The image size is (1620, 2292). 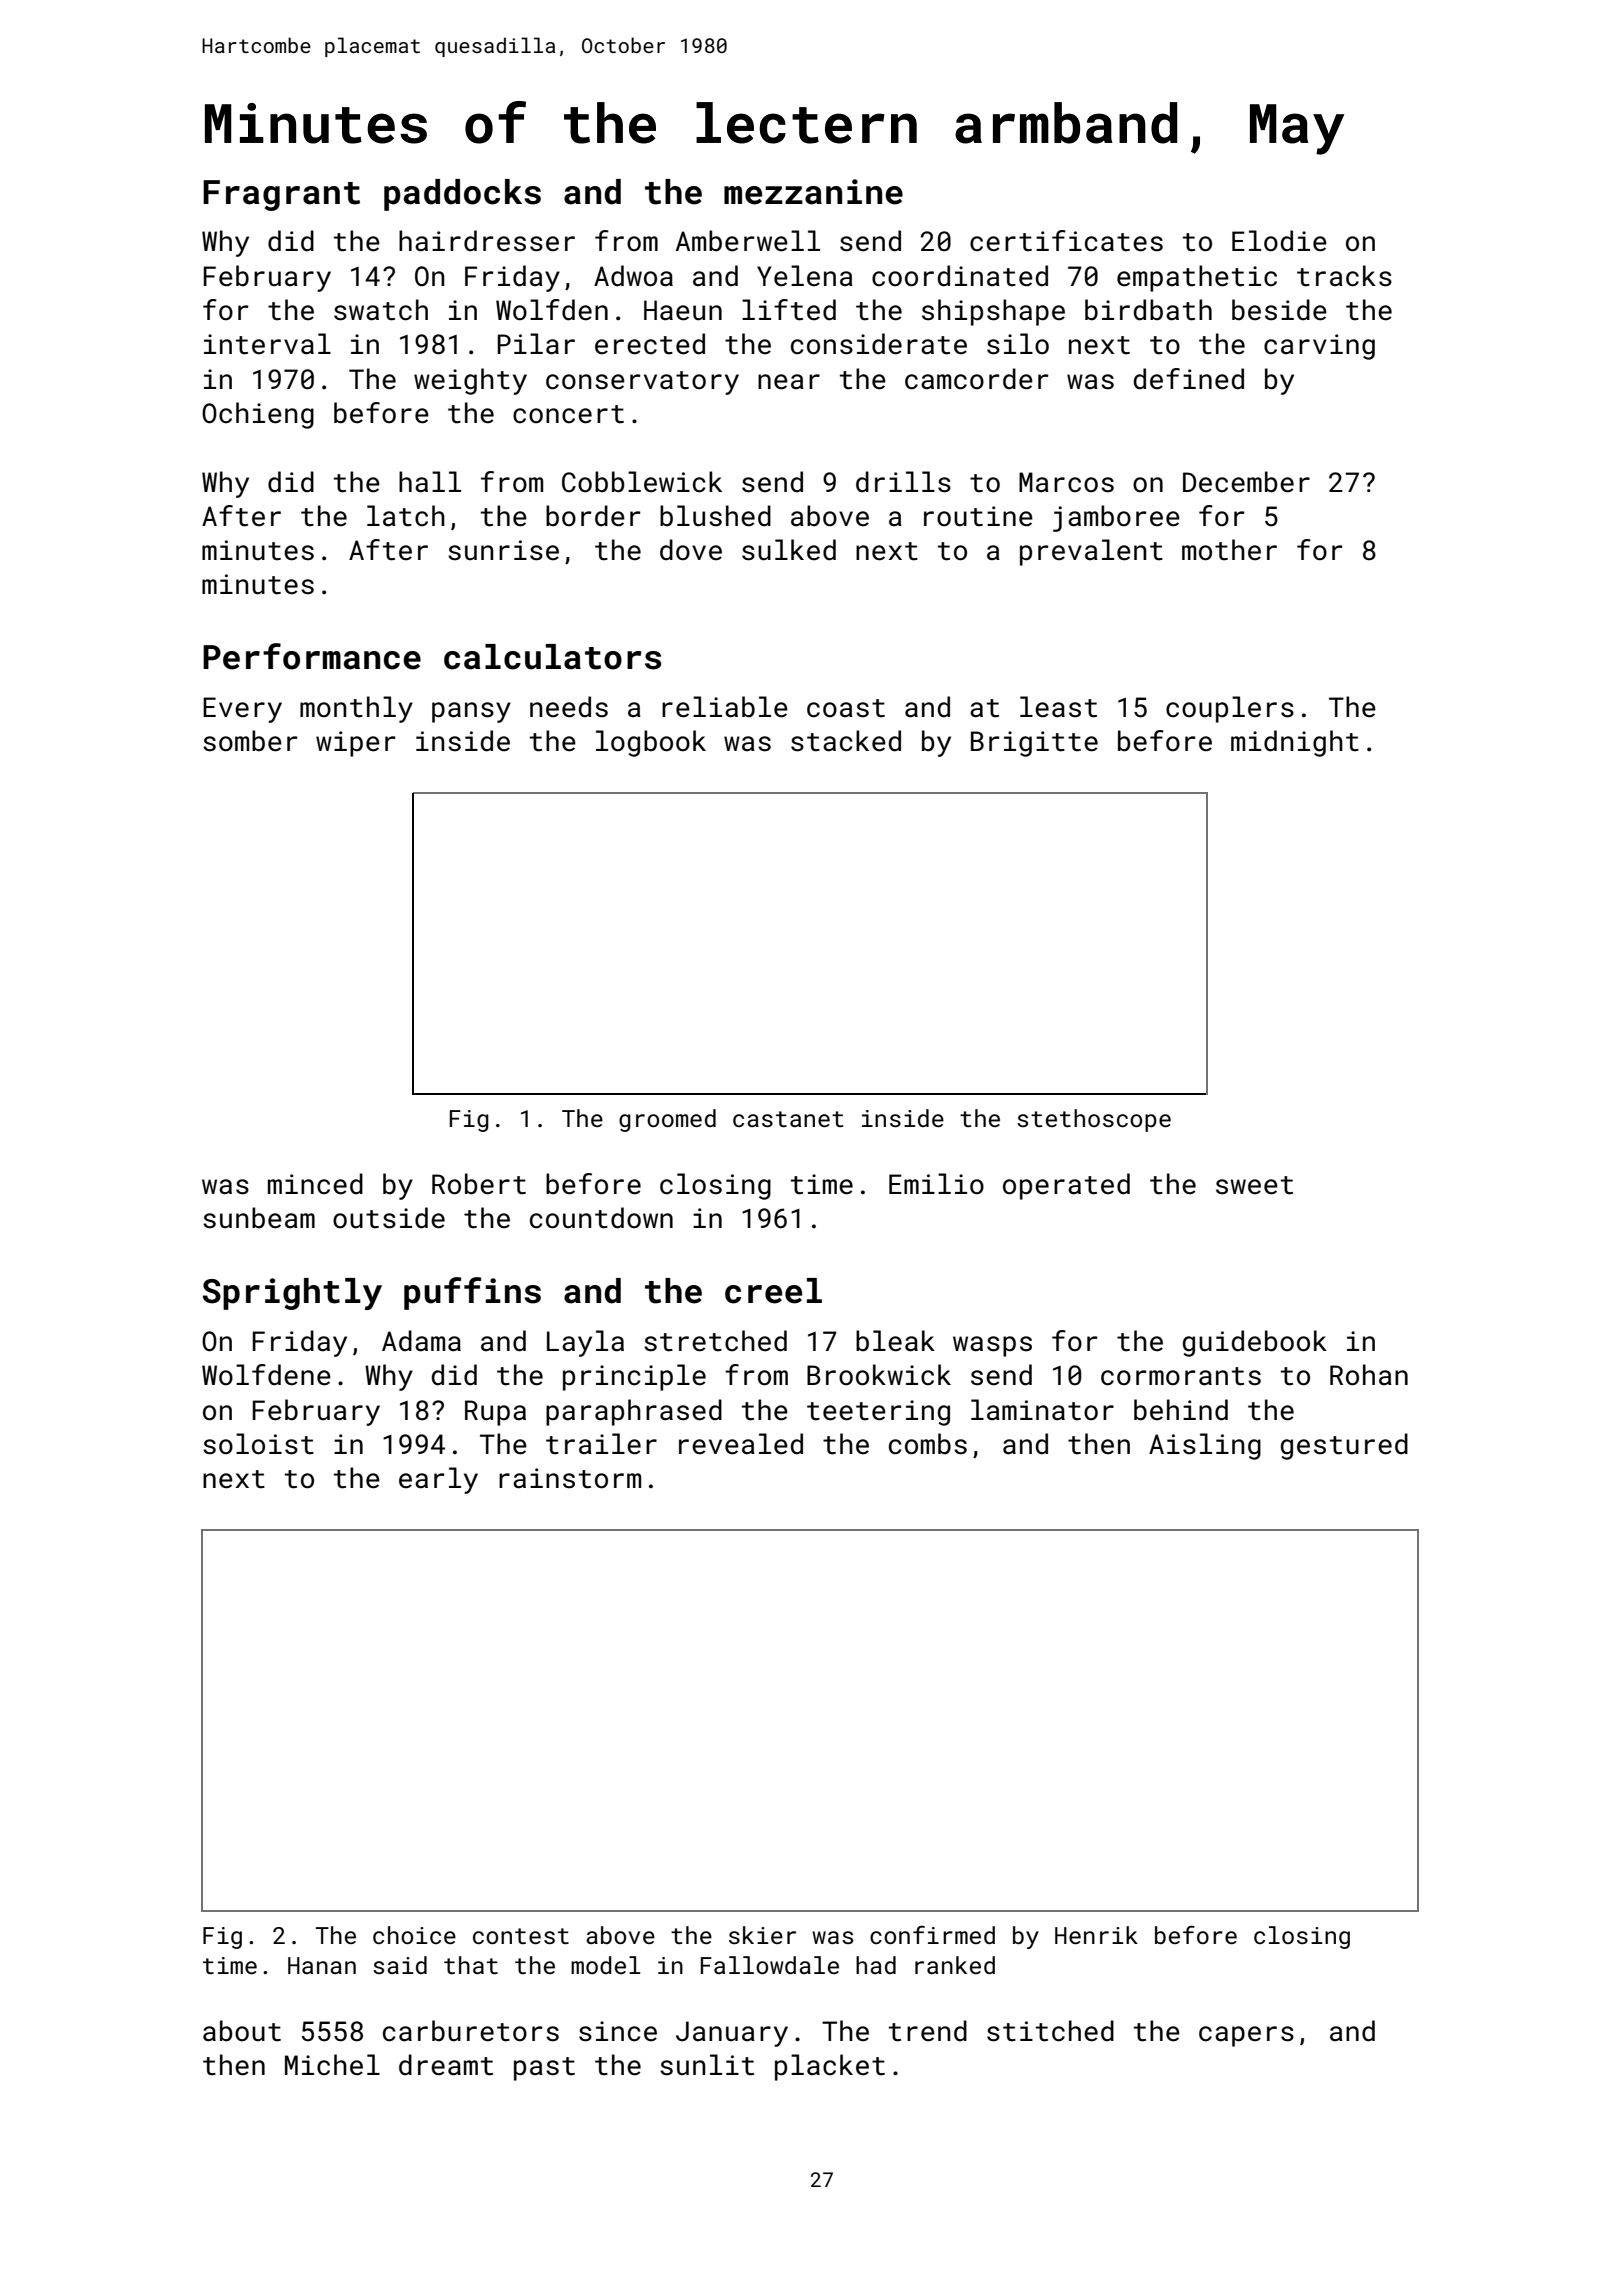 What do you see at coordinates (960, 276) in the page?
I see `coordinated` at bounding box center [960, 276].
